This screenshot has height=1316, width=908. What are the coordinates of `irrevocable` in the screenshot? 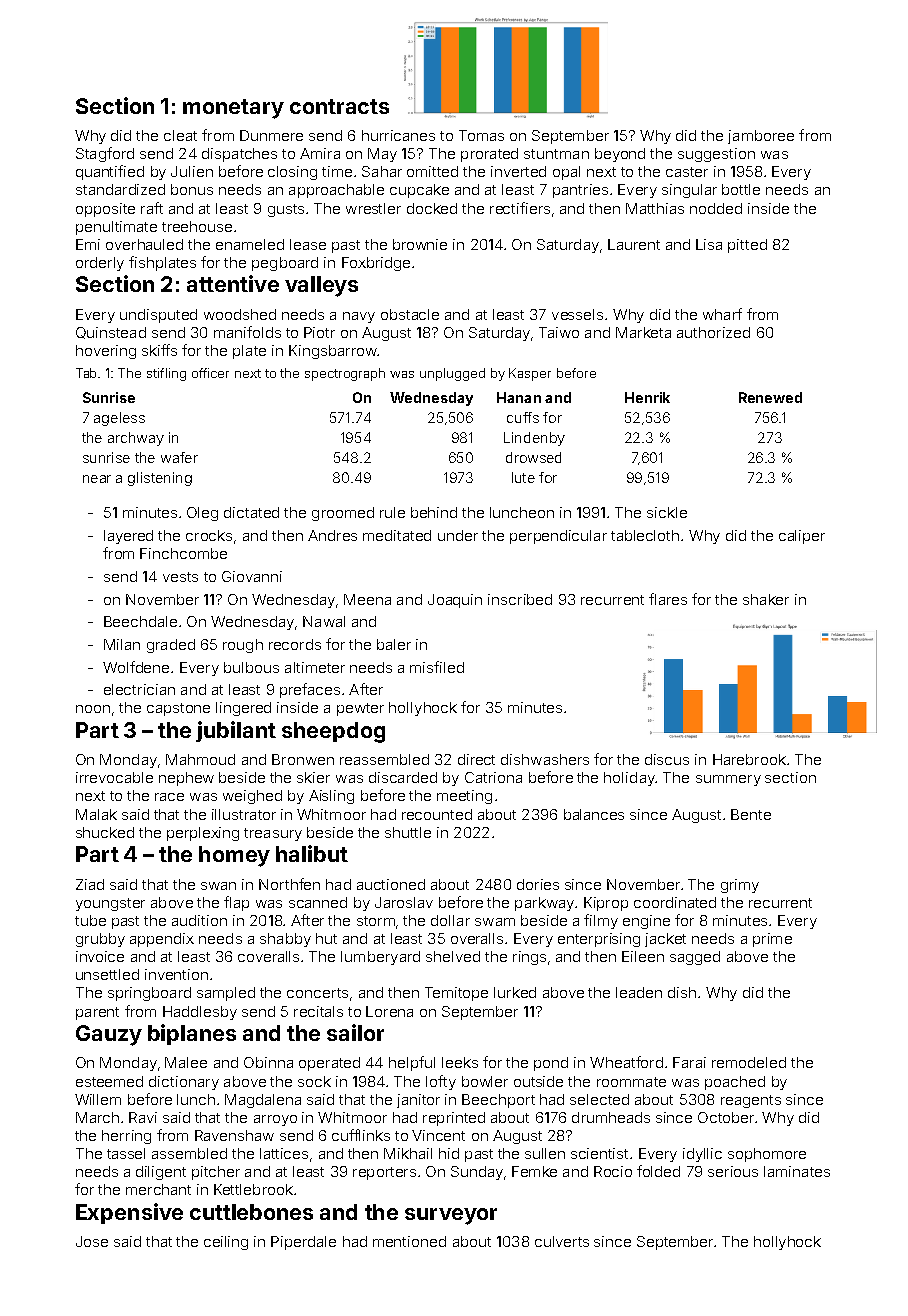 It's located at (114, 777).
